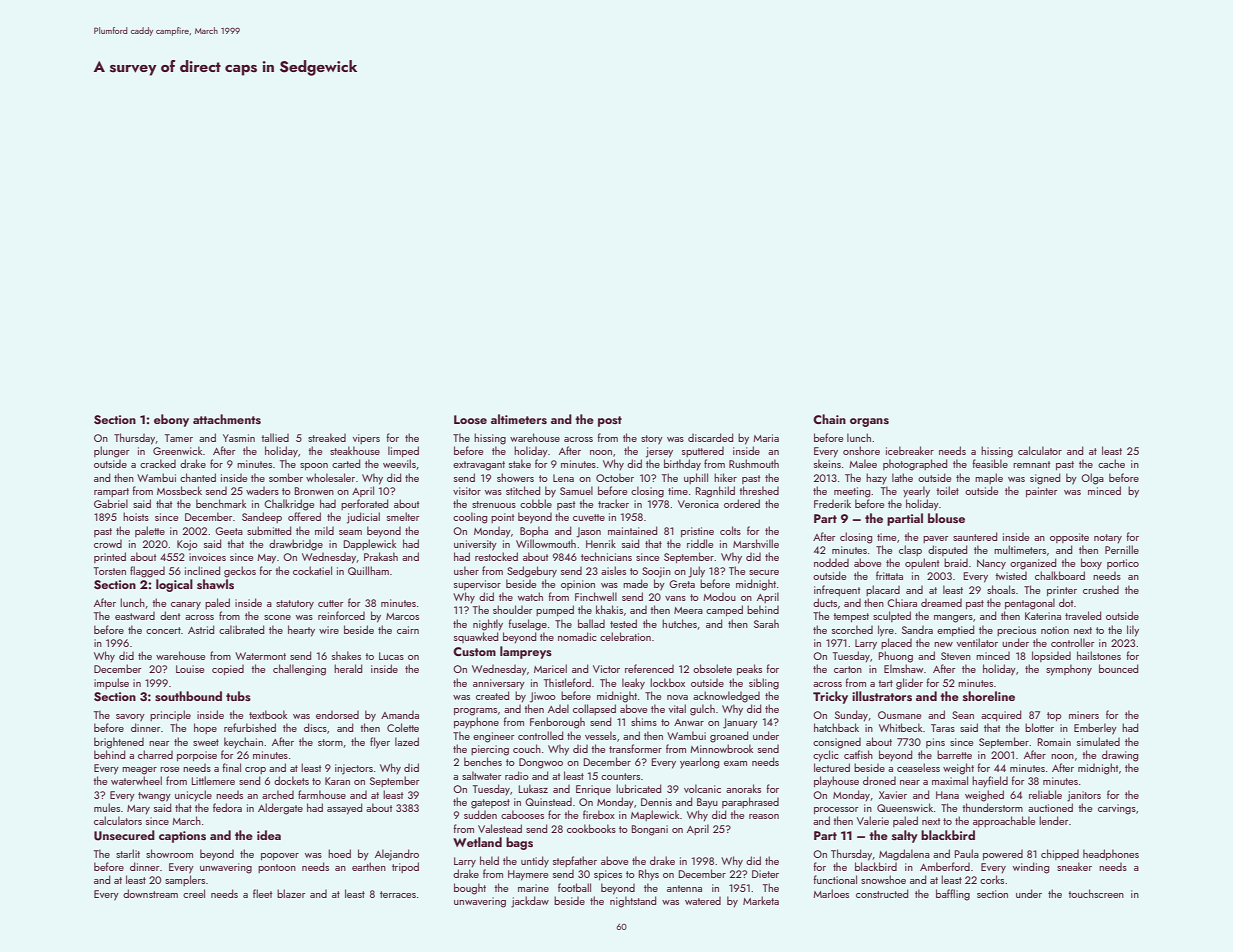 Image resolution: width=1233 pixels, height=952 pixels. I want to click on Loose, so click(470, 419).
